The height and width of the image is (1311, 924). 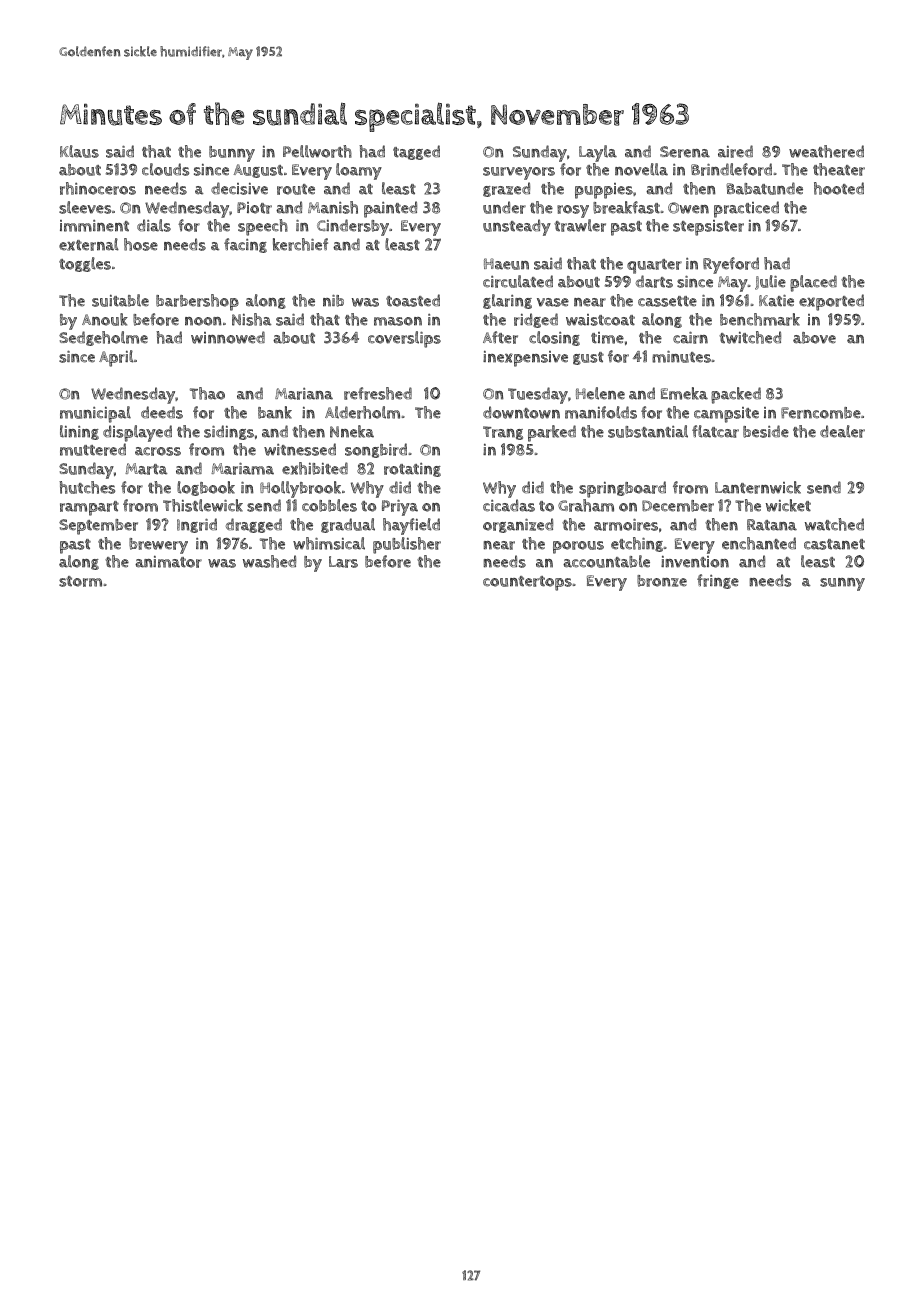 I want to click on displayed, so click(x=137, y=433).
